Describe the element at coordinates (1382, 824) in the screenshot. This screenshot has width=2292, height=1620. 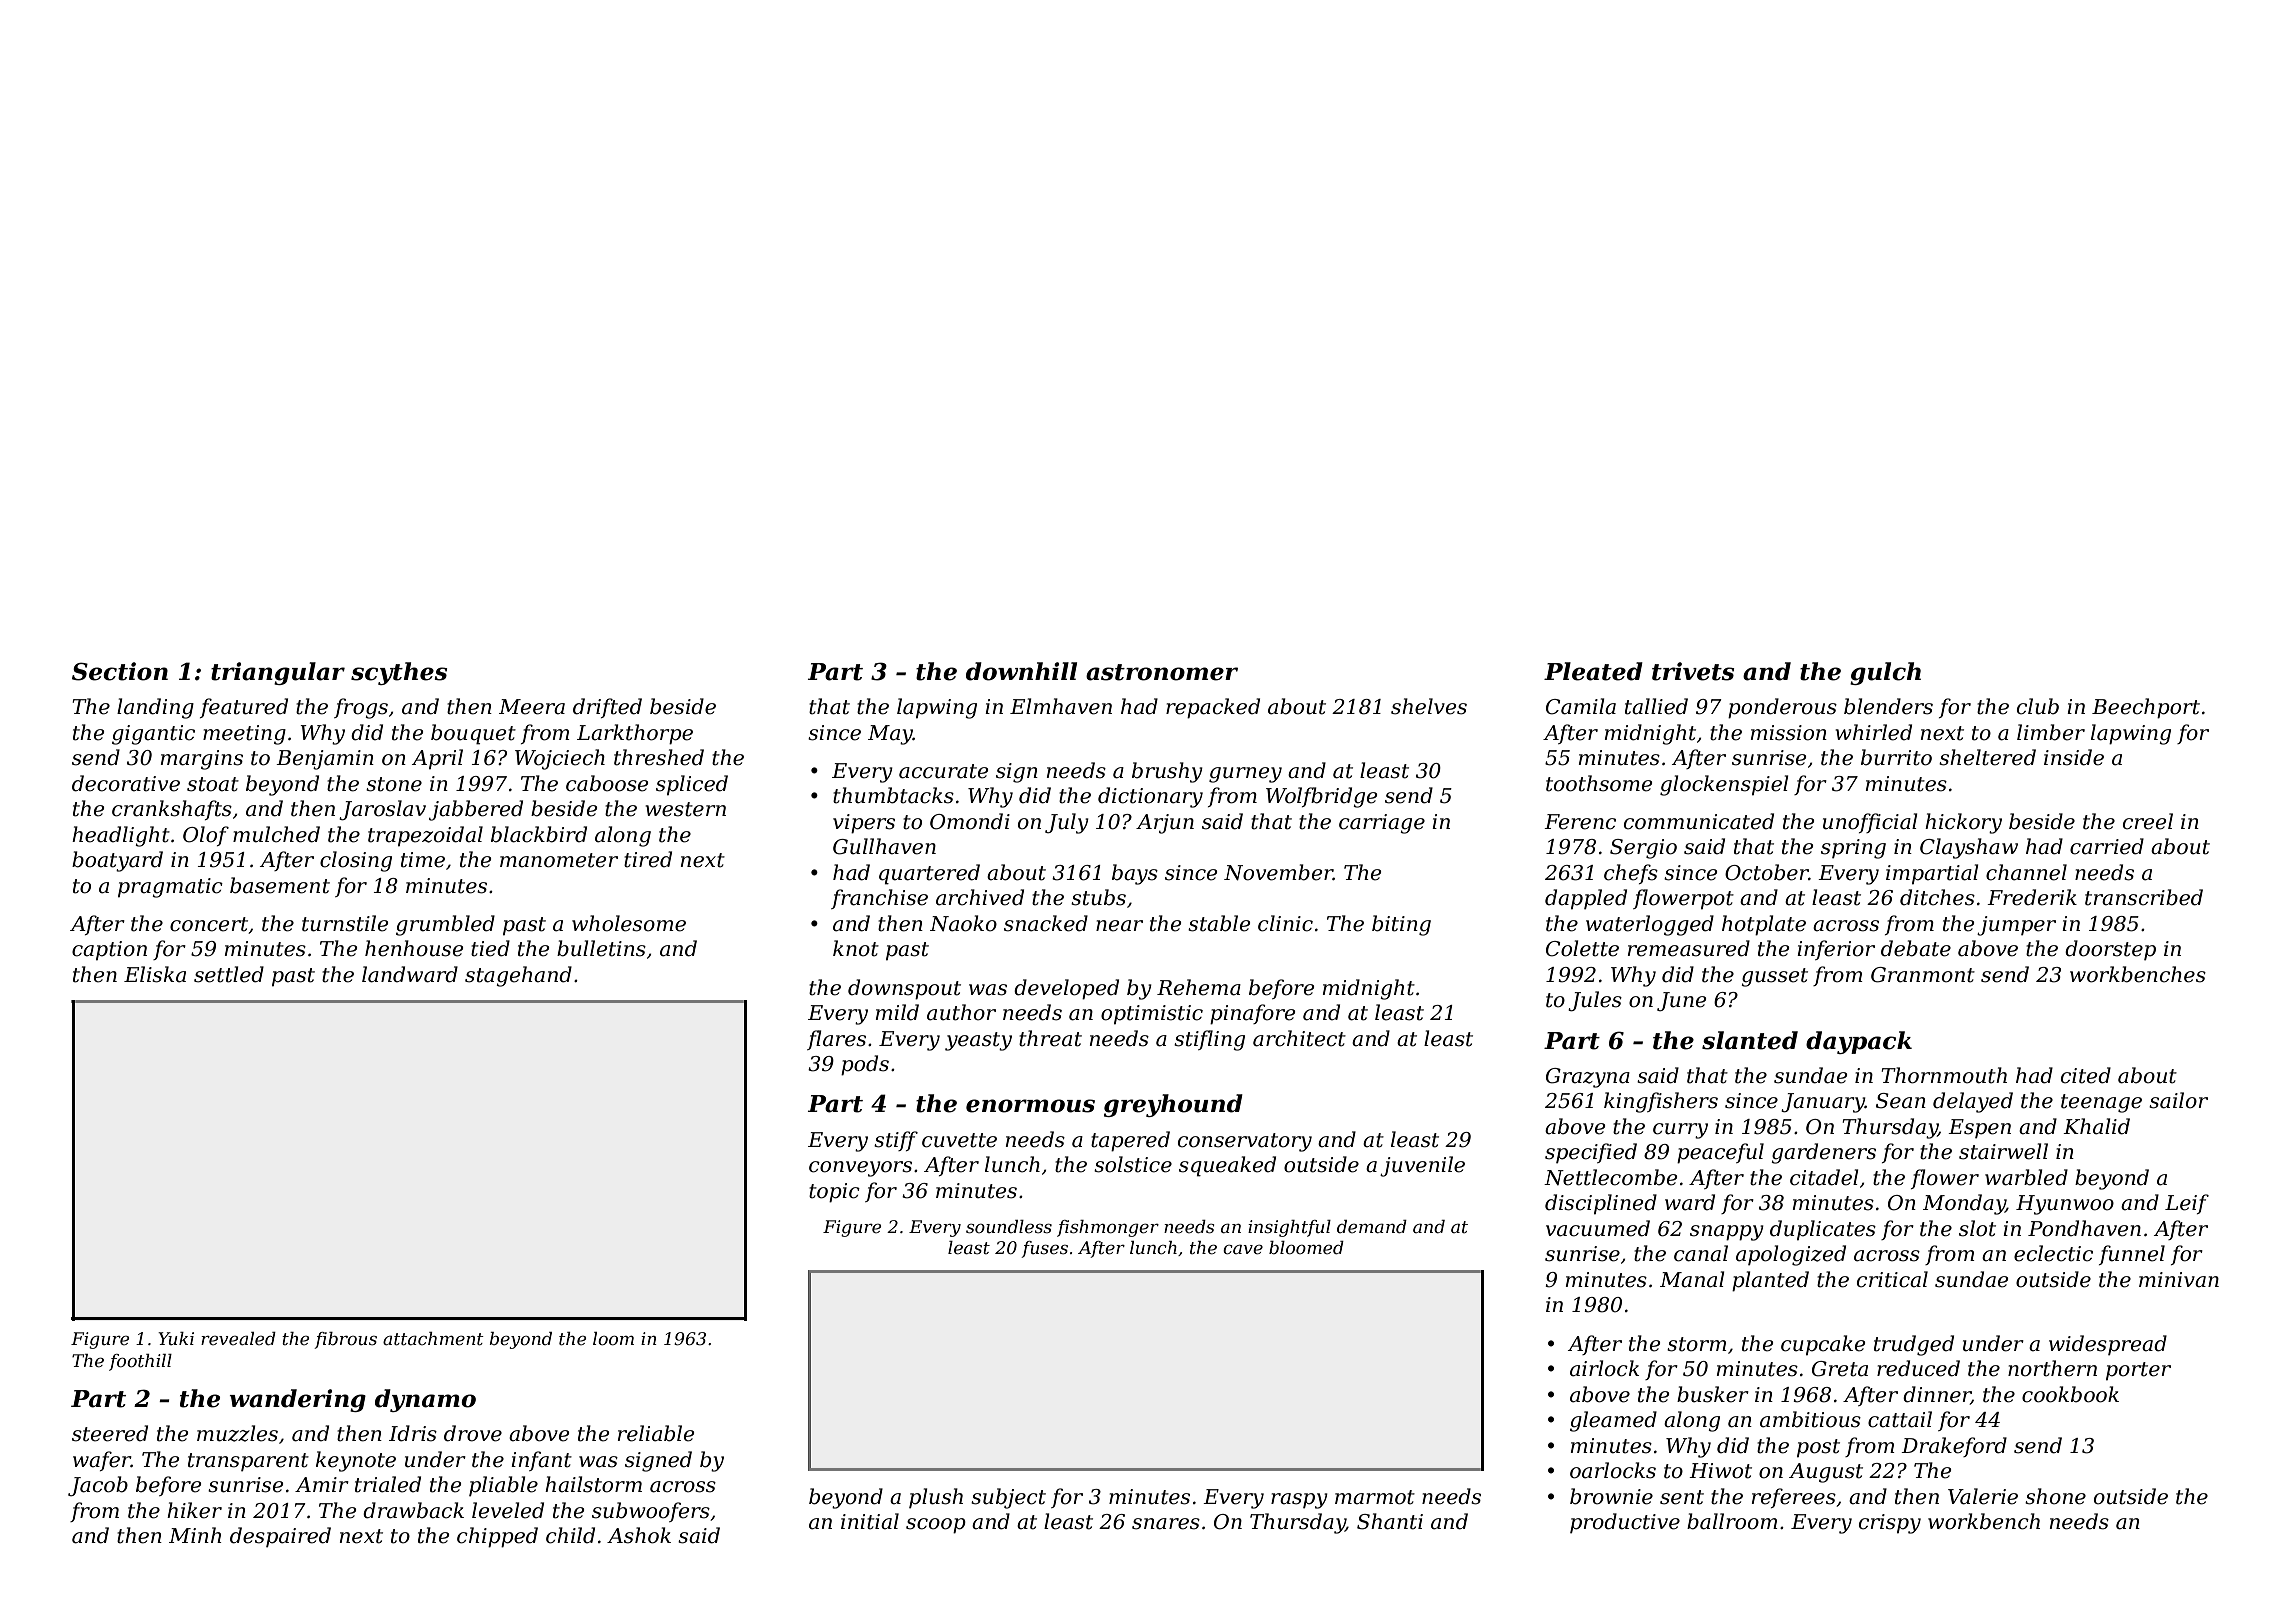
I see `carriage` at that location.
